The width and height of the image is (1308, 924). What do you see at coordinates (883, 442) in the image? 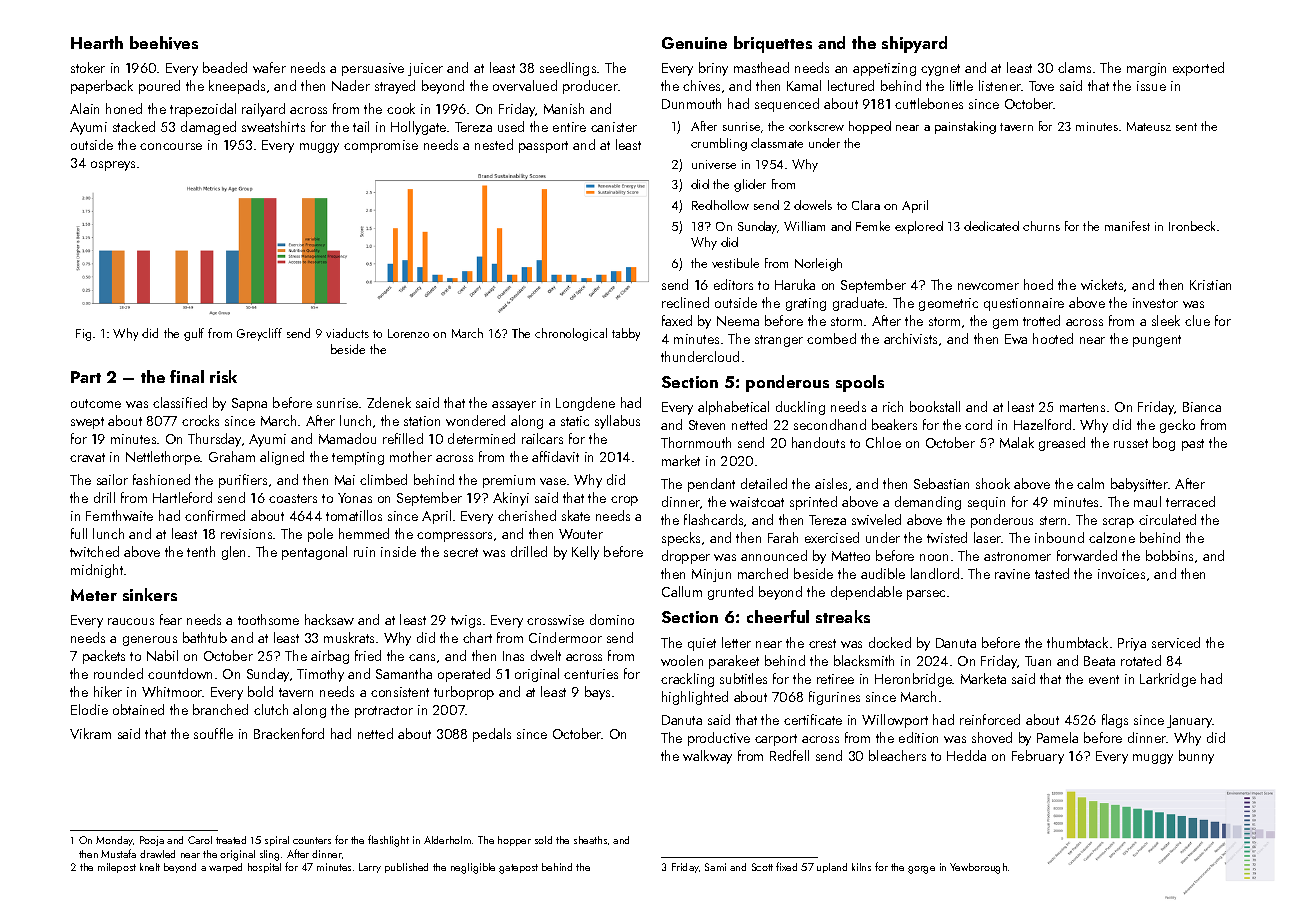
I see `Chloe` at bounding box center [883, 442].
